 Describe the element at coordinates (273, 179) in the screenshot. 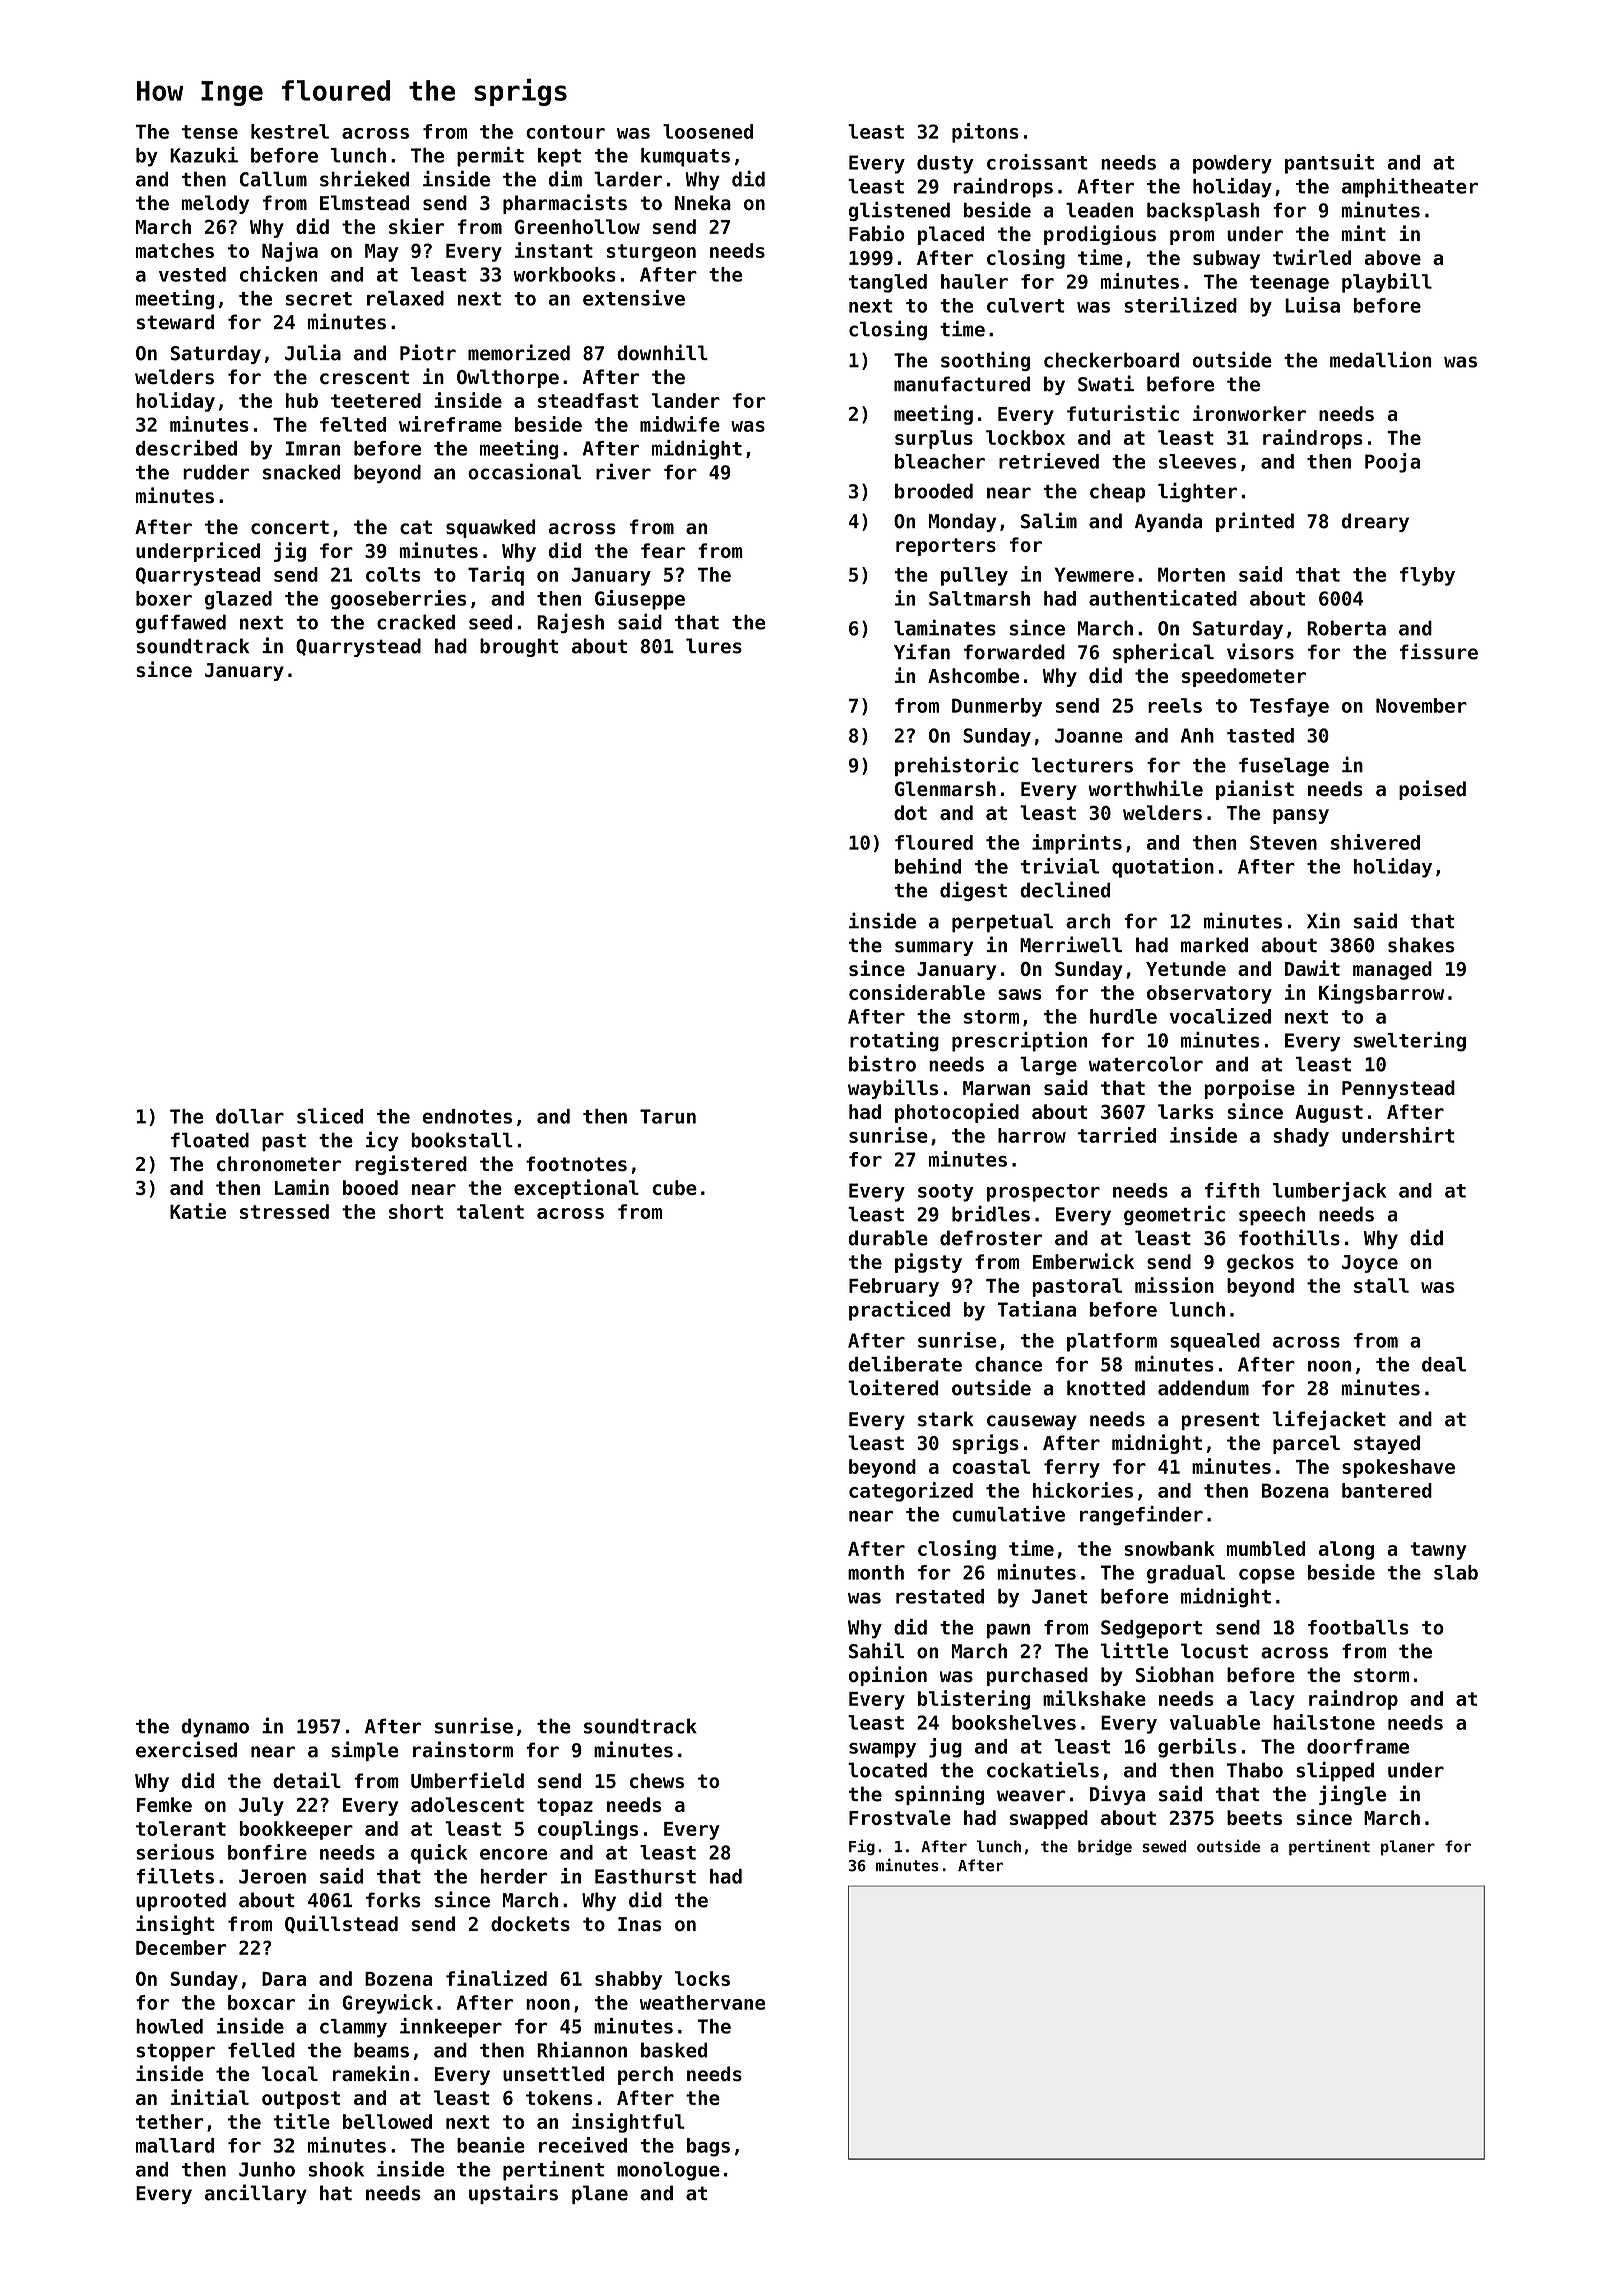

I see `Callum` at that location.
